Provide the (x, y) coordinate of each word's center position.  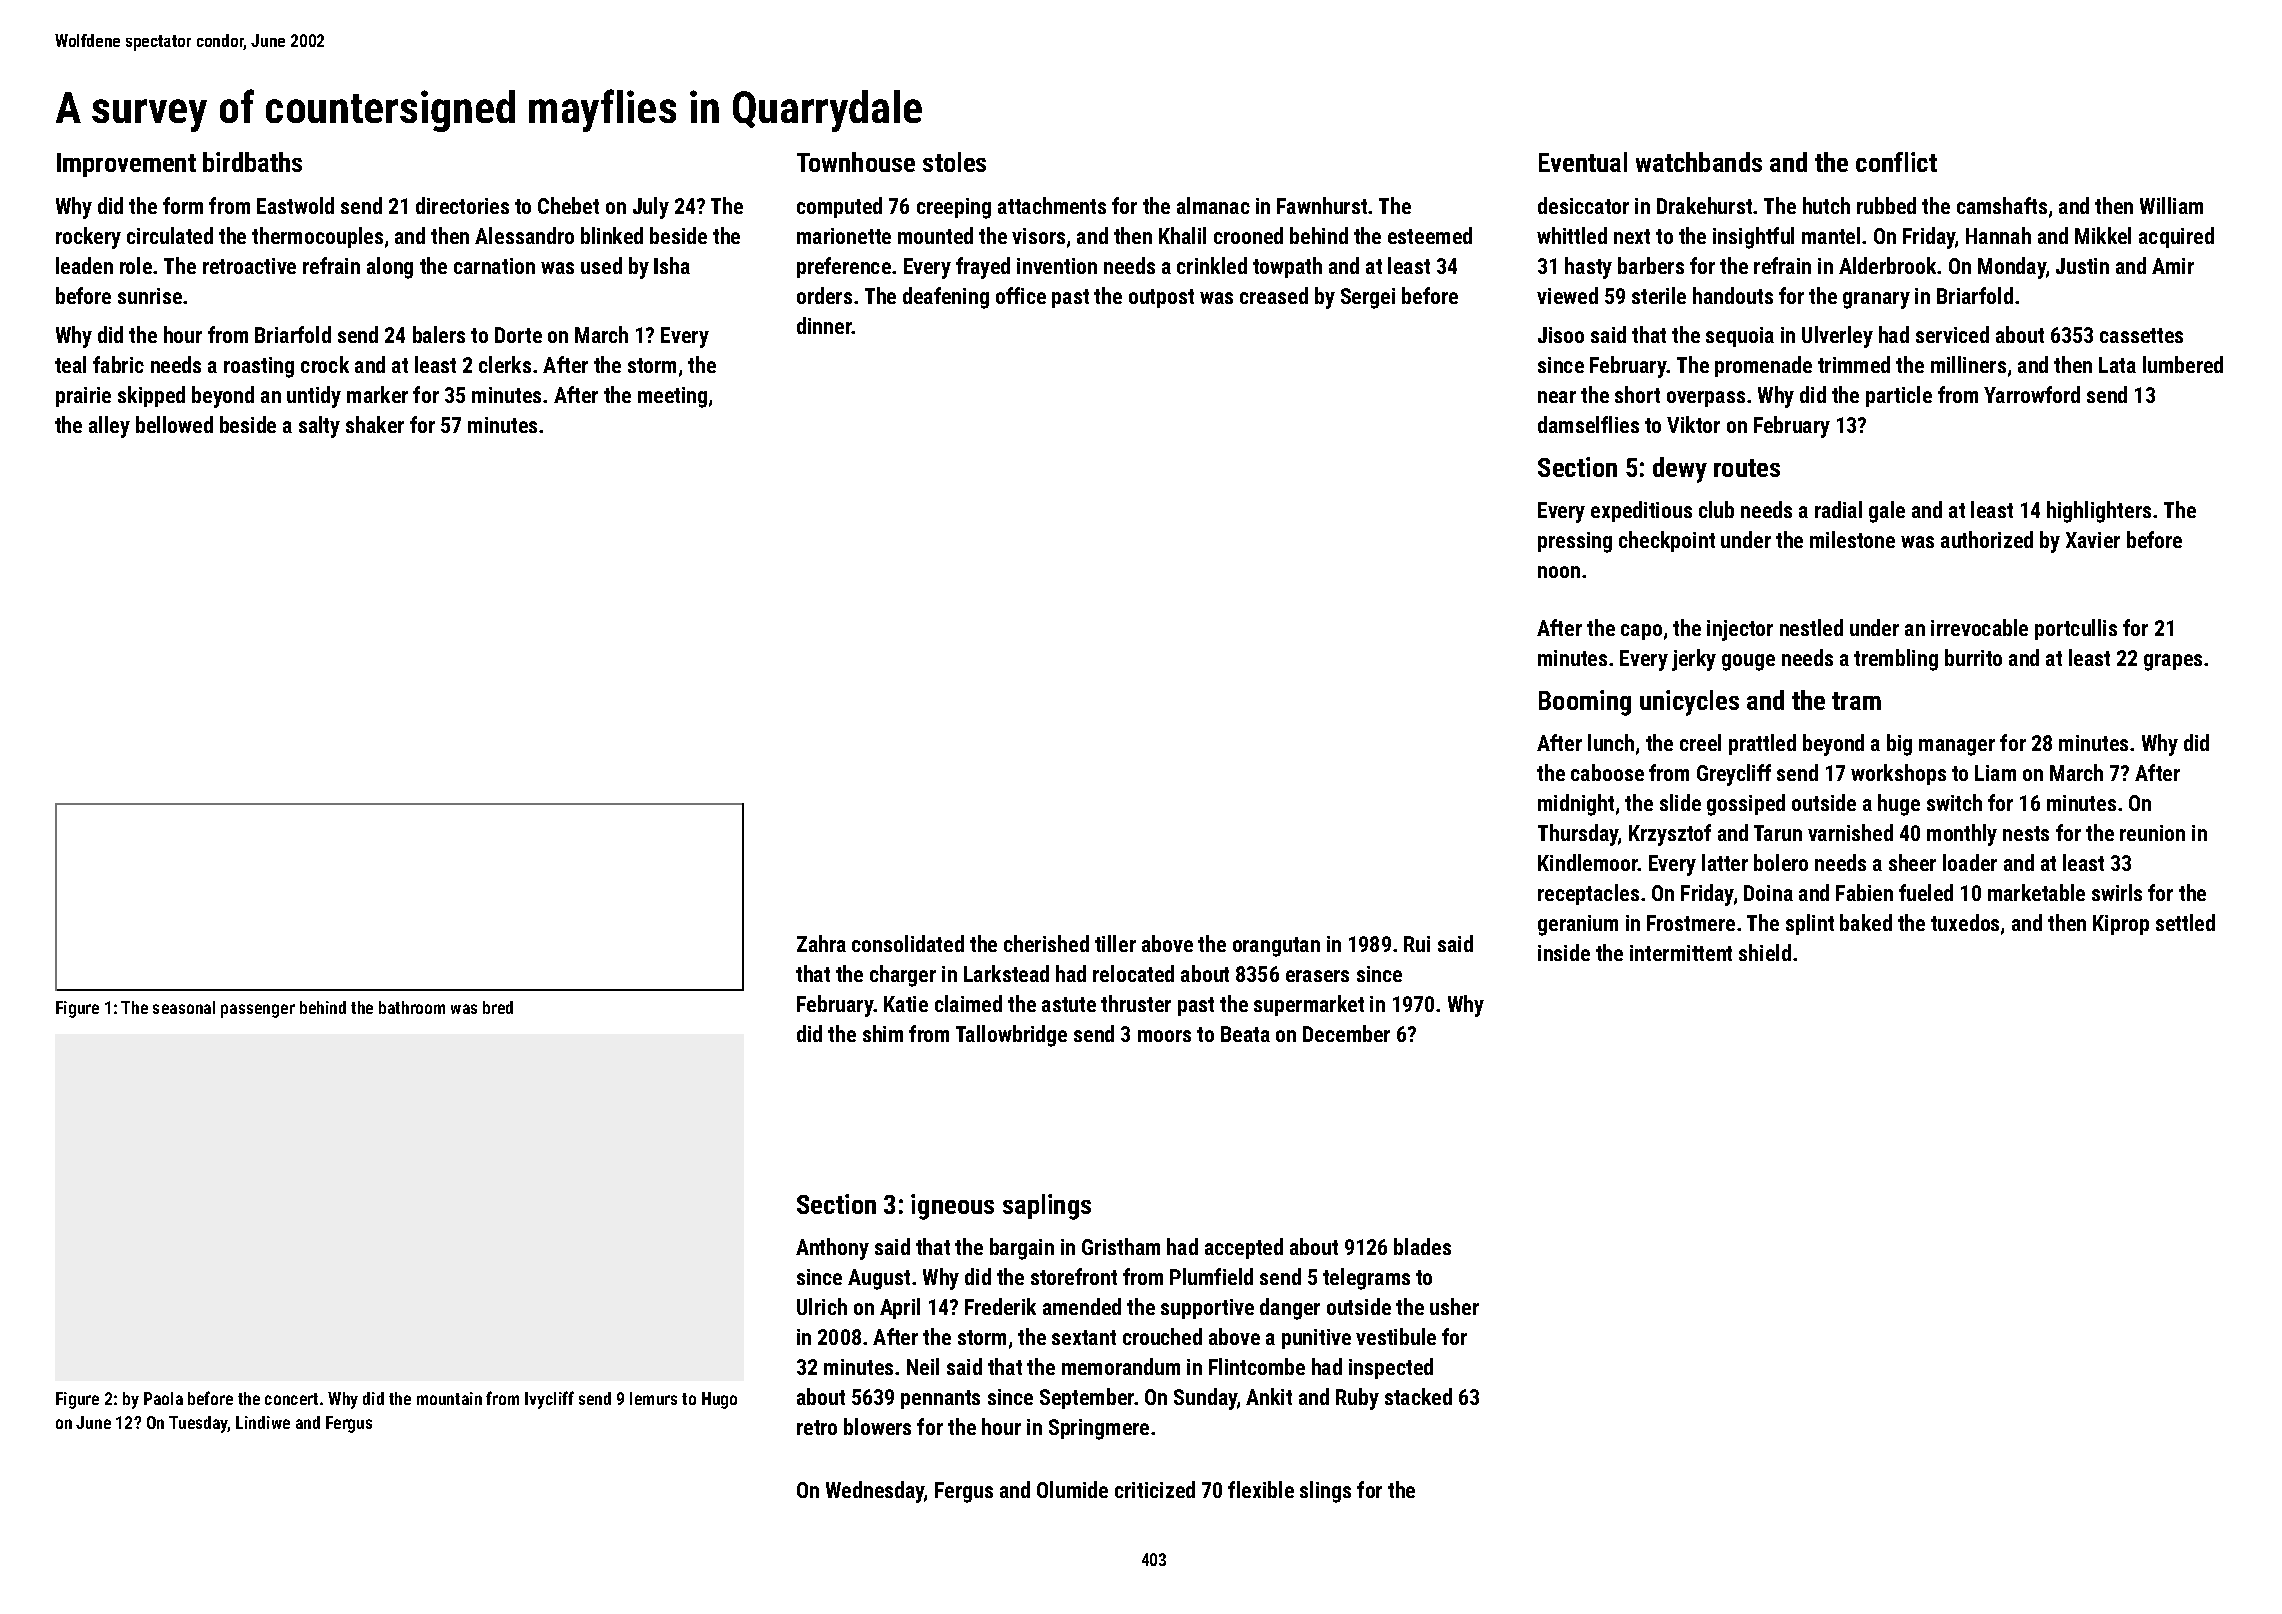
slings (1325, 1492)
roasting (259, 367)
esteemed (1430, 235)
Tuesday (198, 1424)
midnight (1576, 805)
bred (498, 1007)
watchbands (1699, 162)
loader (1970, 862)
